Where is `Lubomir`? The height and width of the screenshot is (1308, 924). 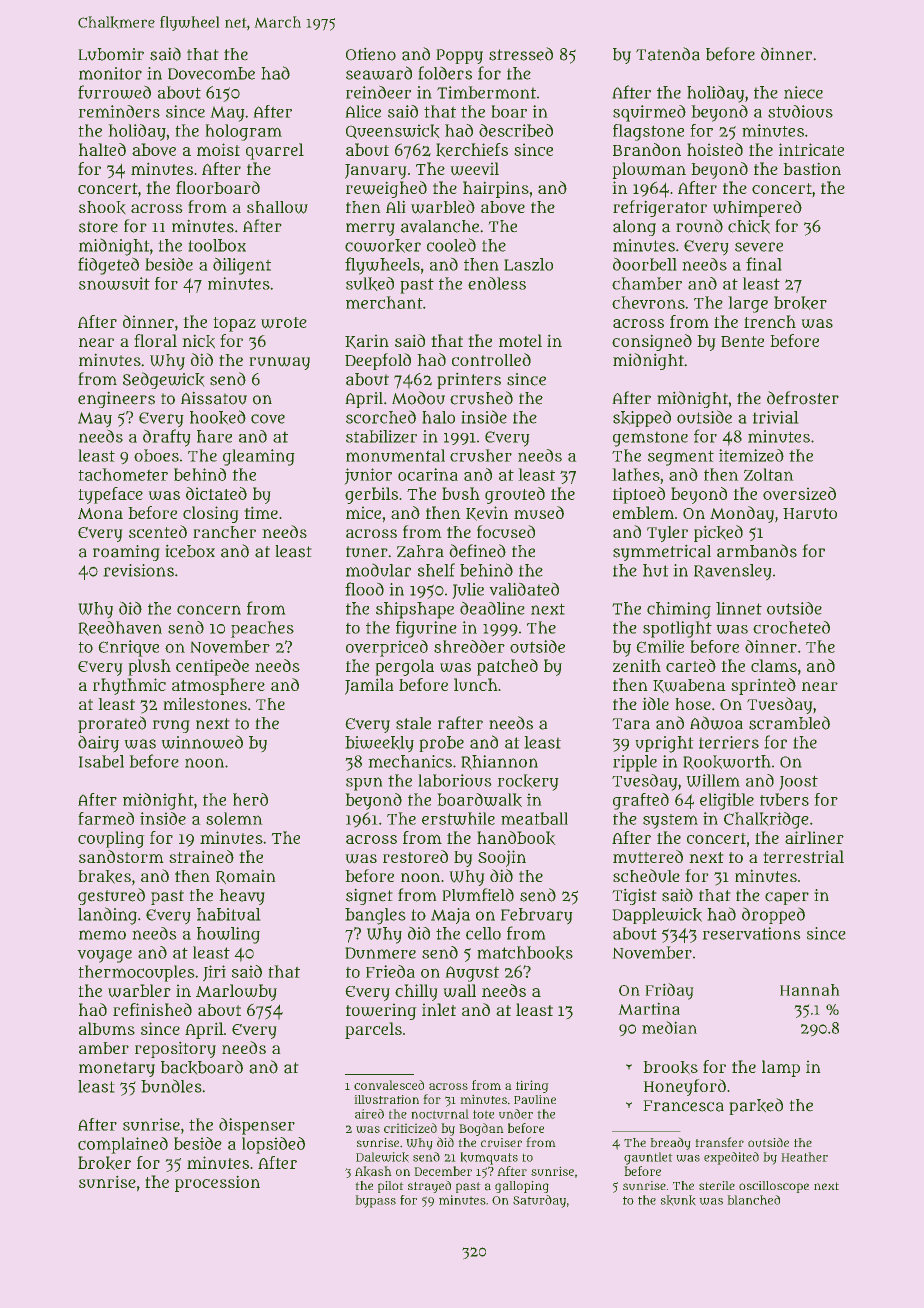
Lubomir is located at coordinates (111, 54).
